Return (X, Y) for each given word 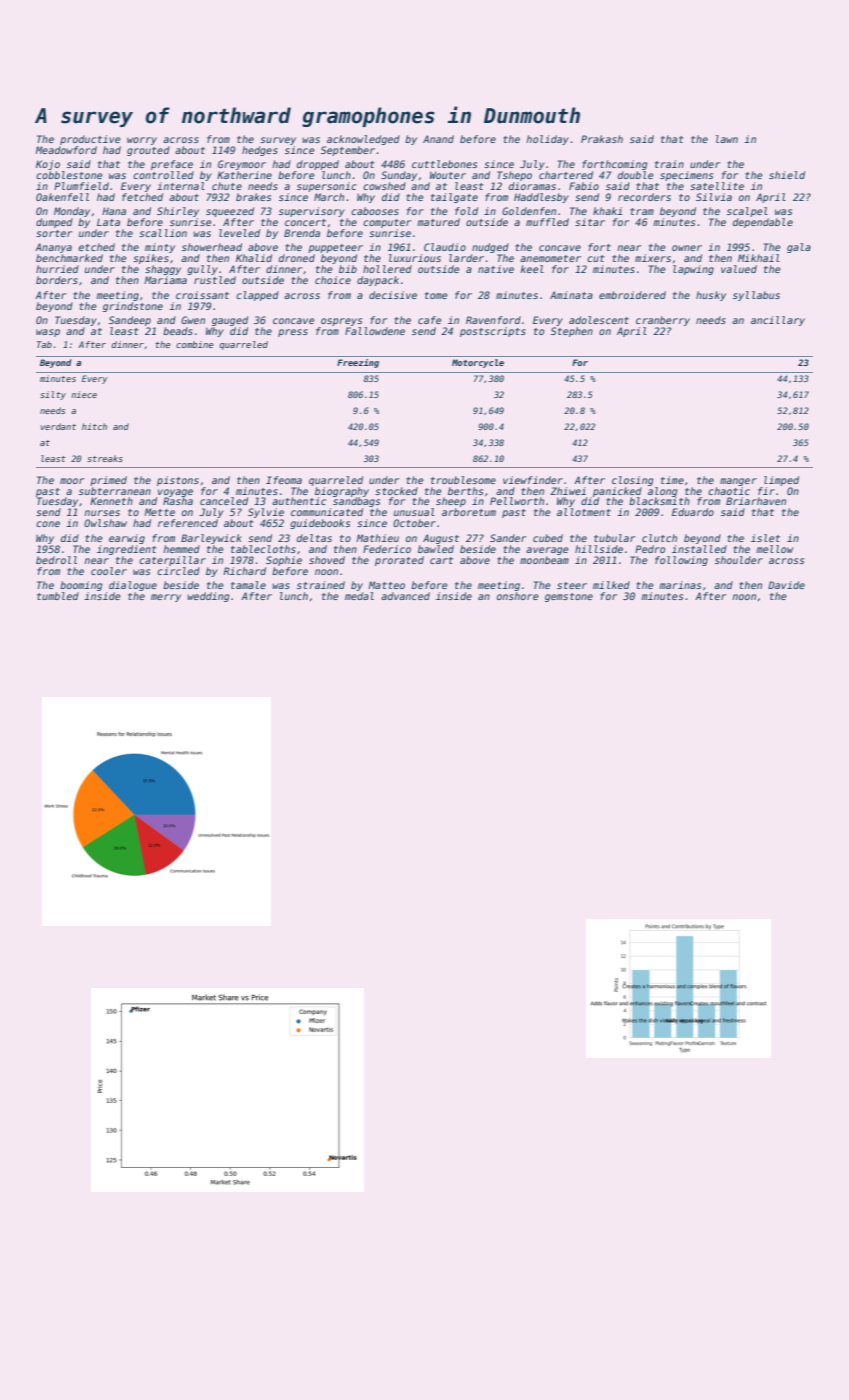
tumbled (58, 596)
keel (532, 269)
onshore (518, 596)
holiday (547, 140)
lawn (727, 139)
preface (172, 165)
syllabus (756, 296)
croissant (202, 295)
